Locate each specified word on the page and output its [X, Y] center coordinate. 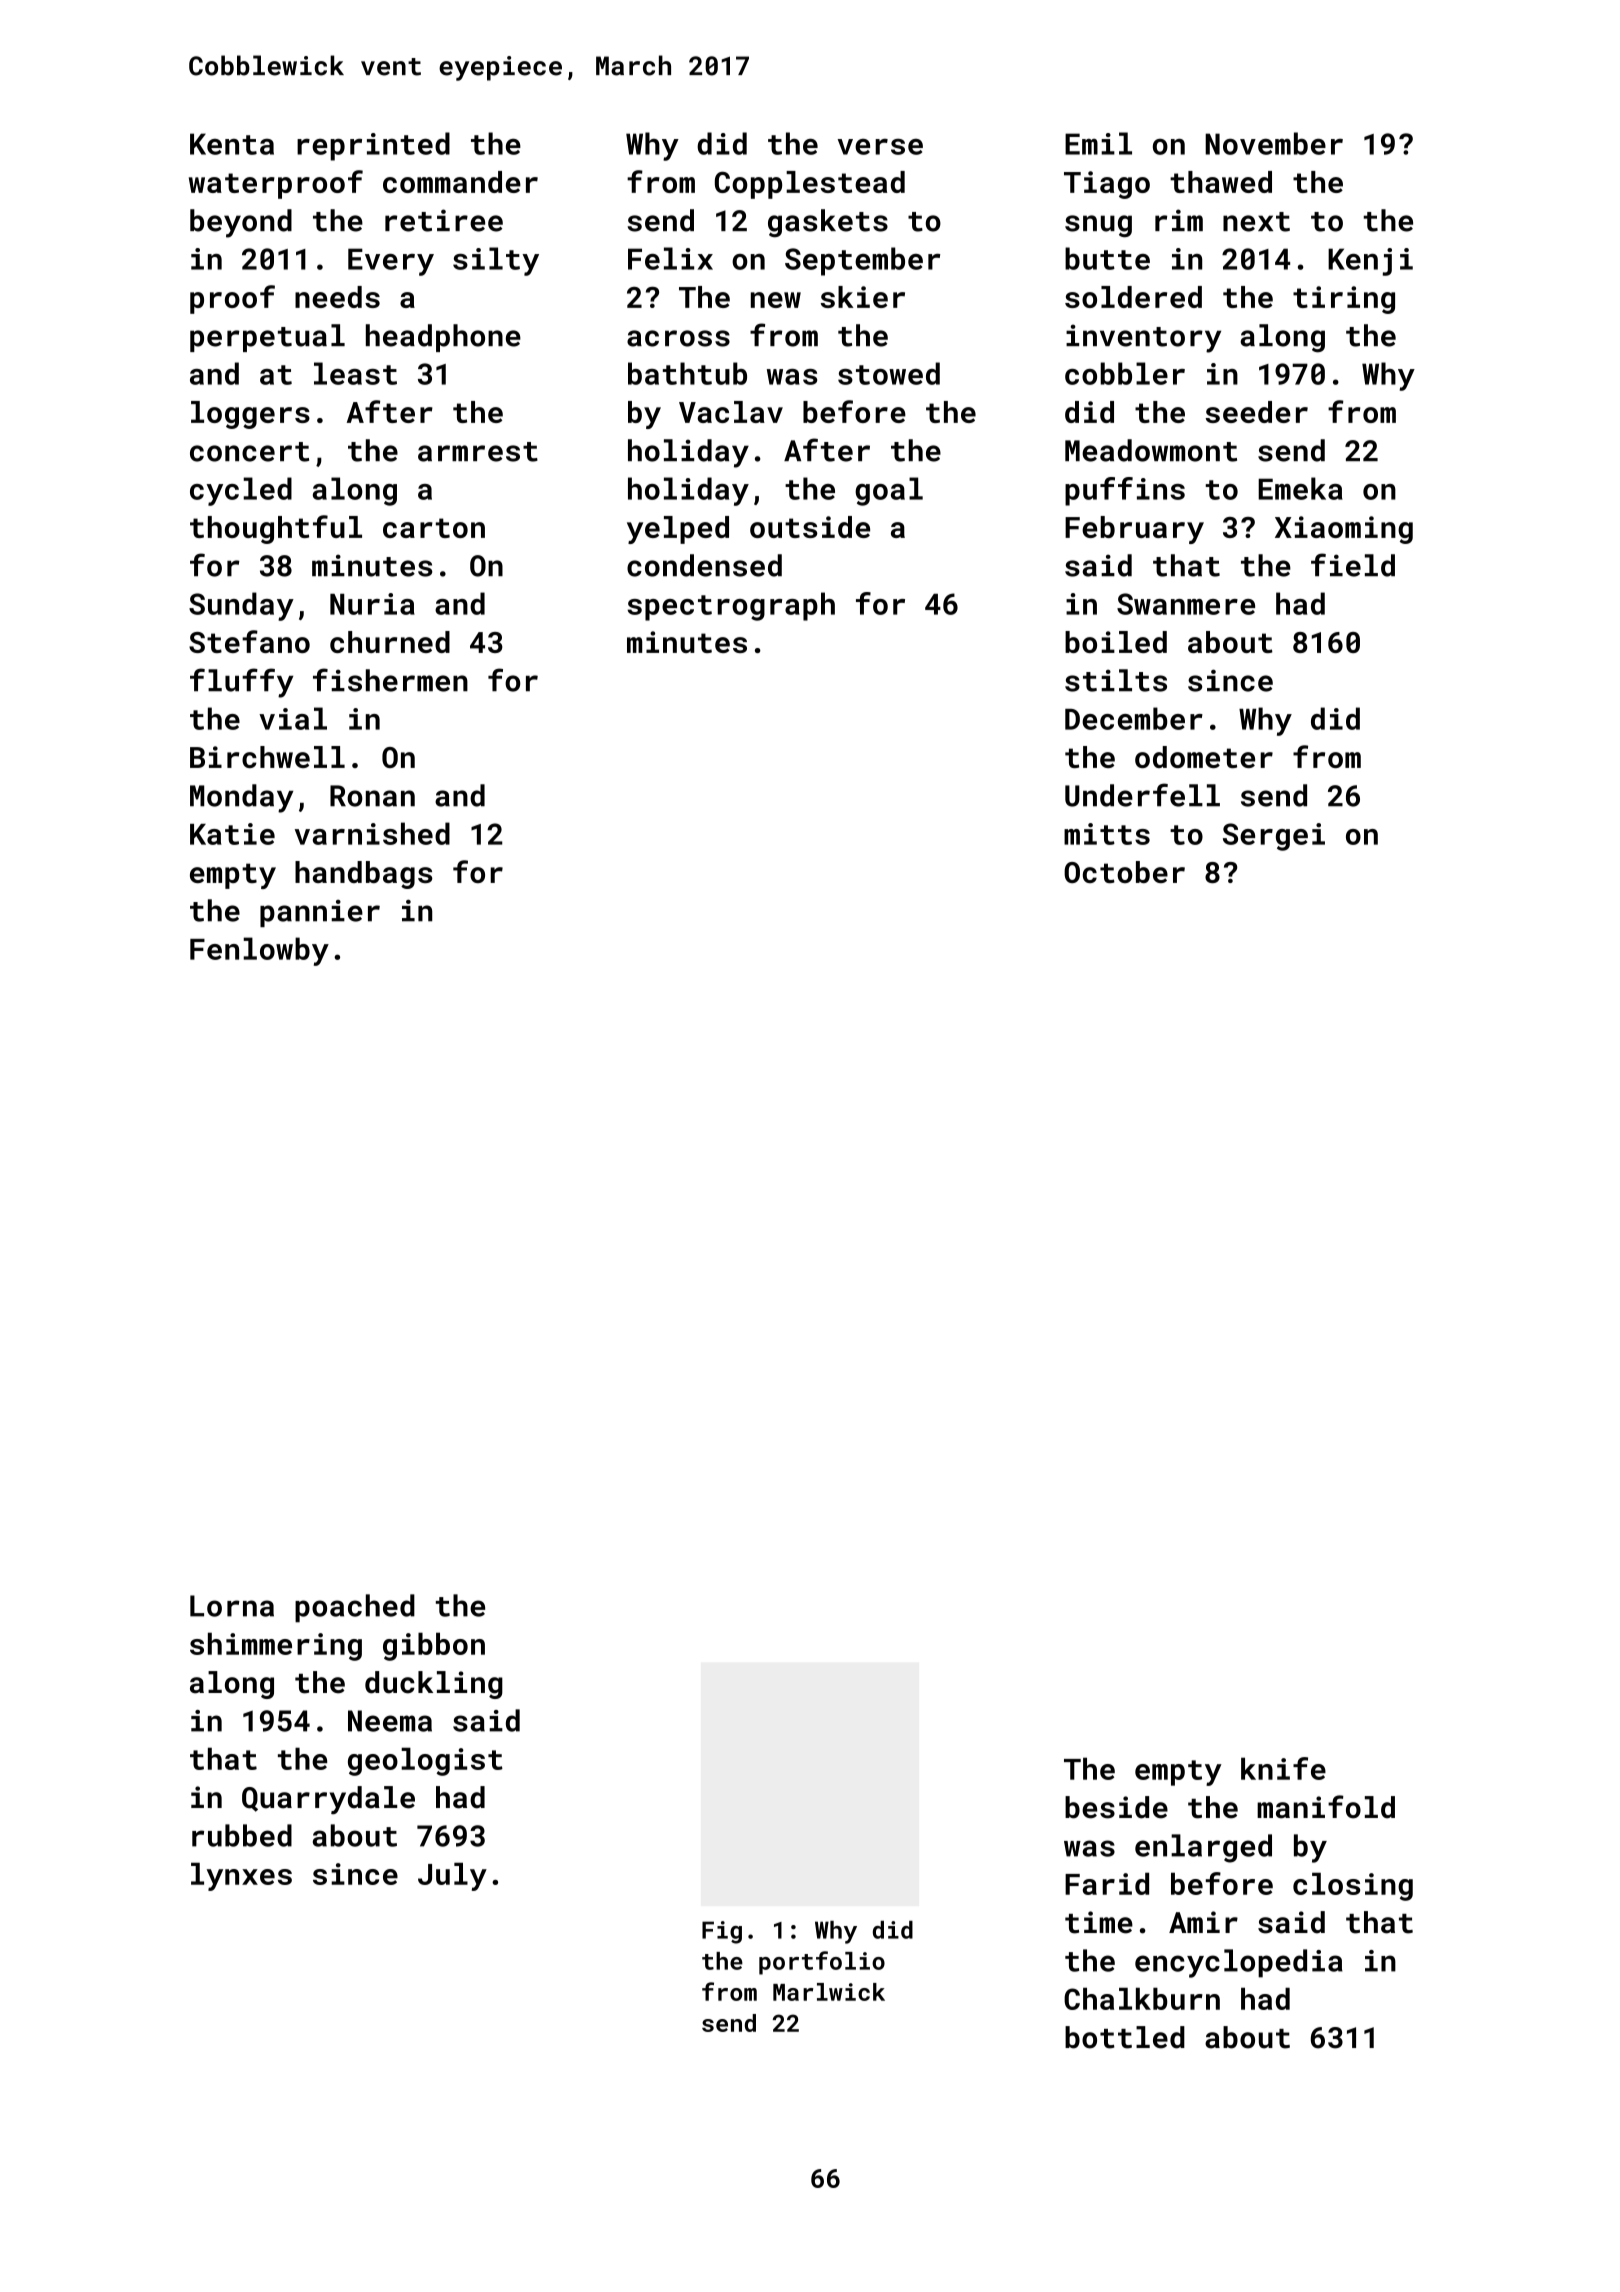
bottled [1125, 2037]
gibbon [434, 1646]
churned [390, 642]
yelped [678, 530]
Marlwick [829, 1992]
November [1274, 143]
